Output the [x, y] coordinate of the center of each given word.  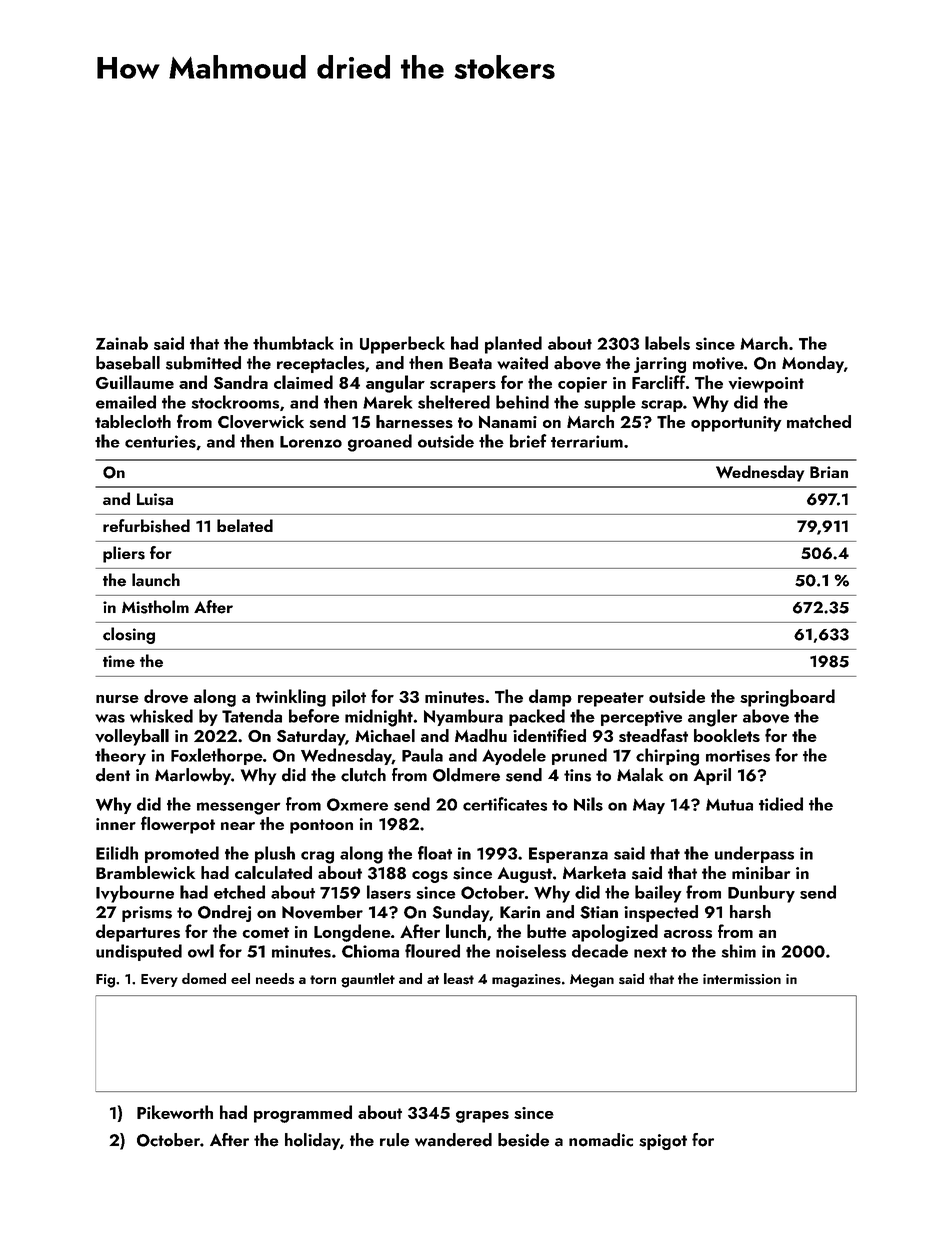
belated [245, 525]
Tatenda [252, 716]
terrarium [587, 441]
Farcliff [659, 382]
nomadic [601, 1140]
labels [667, 343]
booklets [727, 735]
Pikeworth [175, 1112]
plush [275, 854]
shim [739, 951]
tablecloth [133, 421]
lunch [466, 931]
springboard [787, 698]
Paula [422, 755]
